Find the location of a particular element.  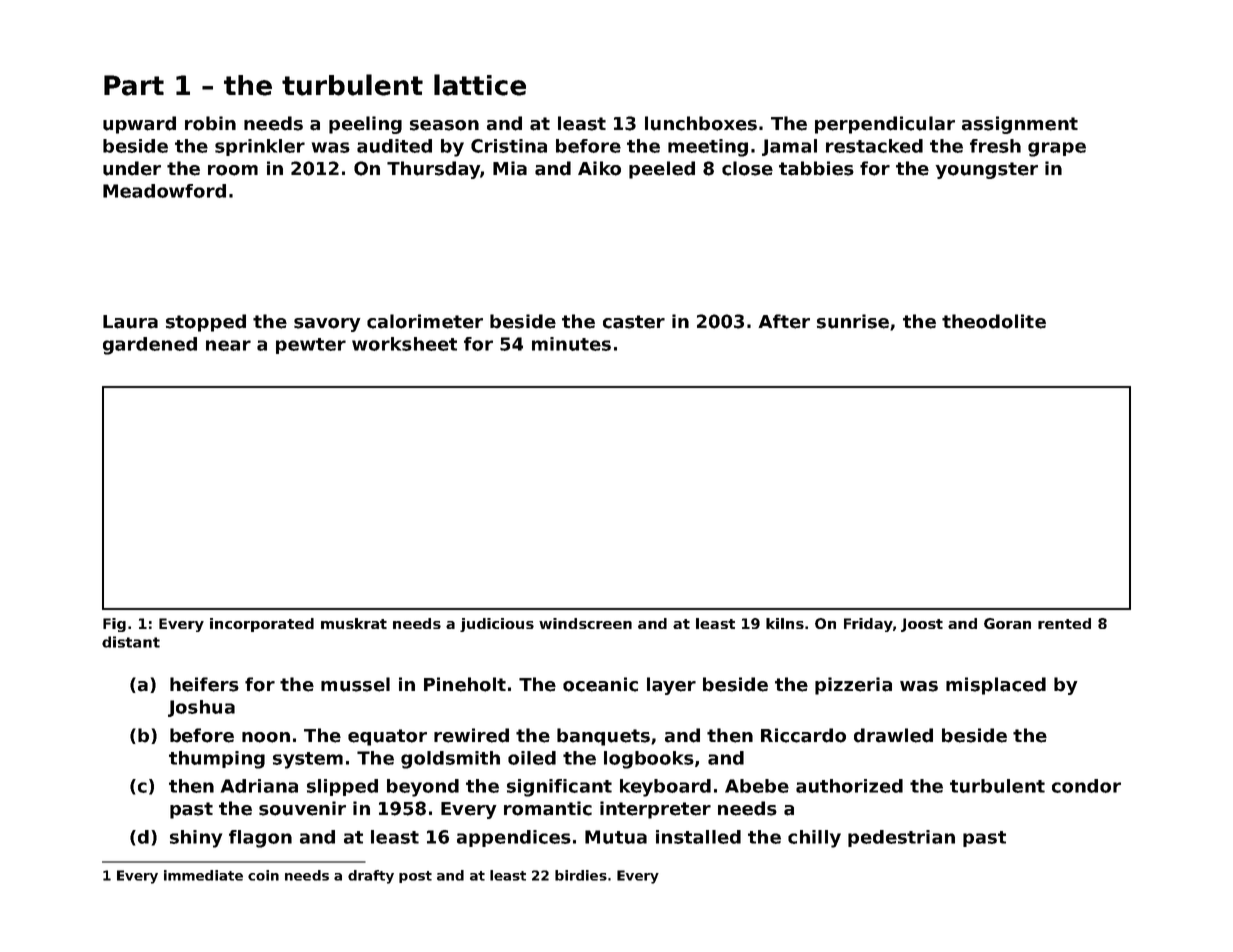

incorporated is located at coordinates (262, 625).
